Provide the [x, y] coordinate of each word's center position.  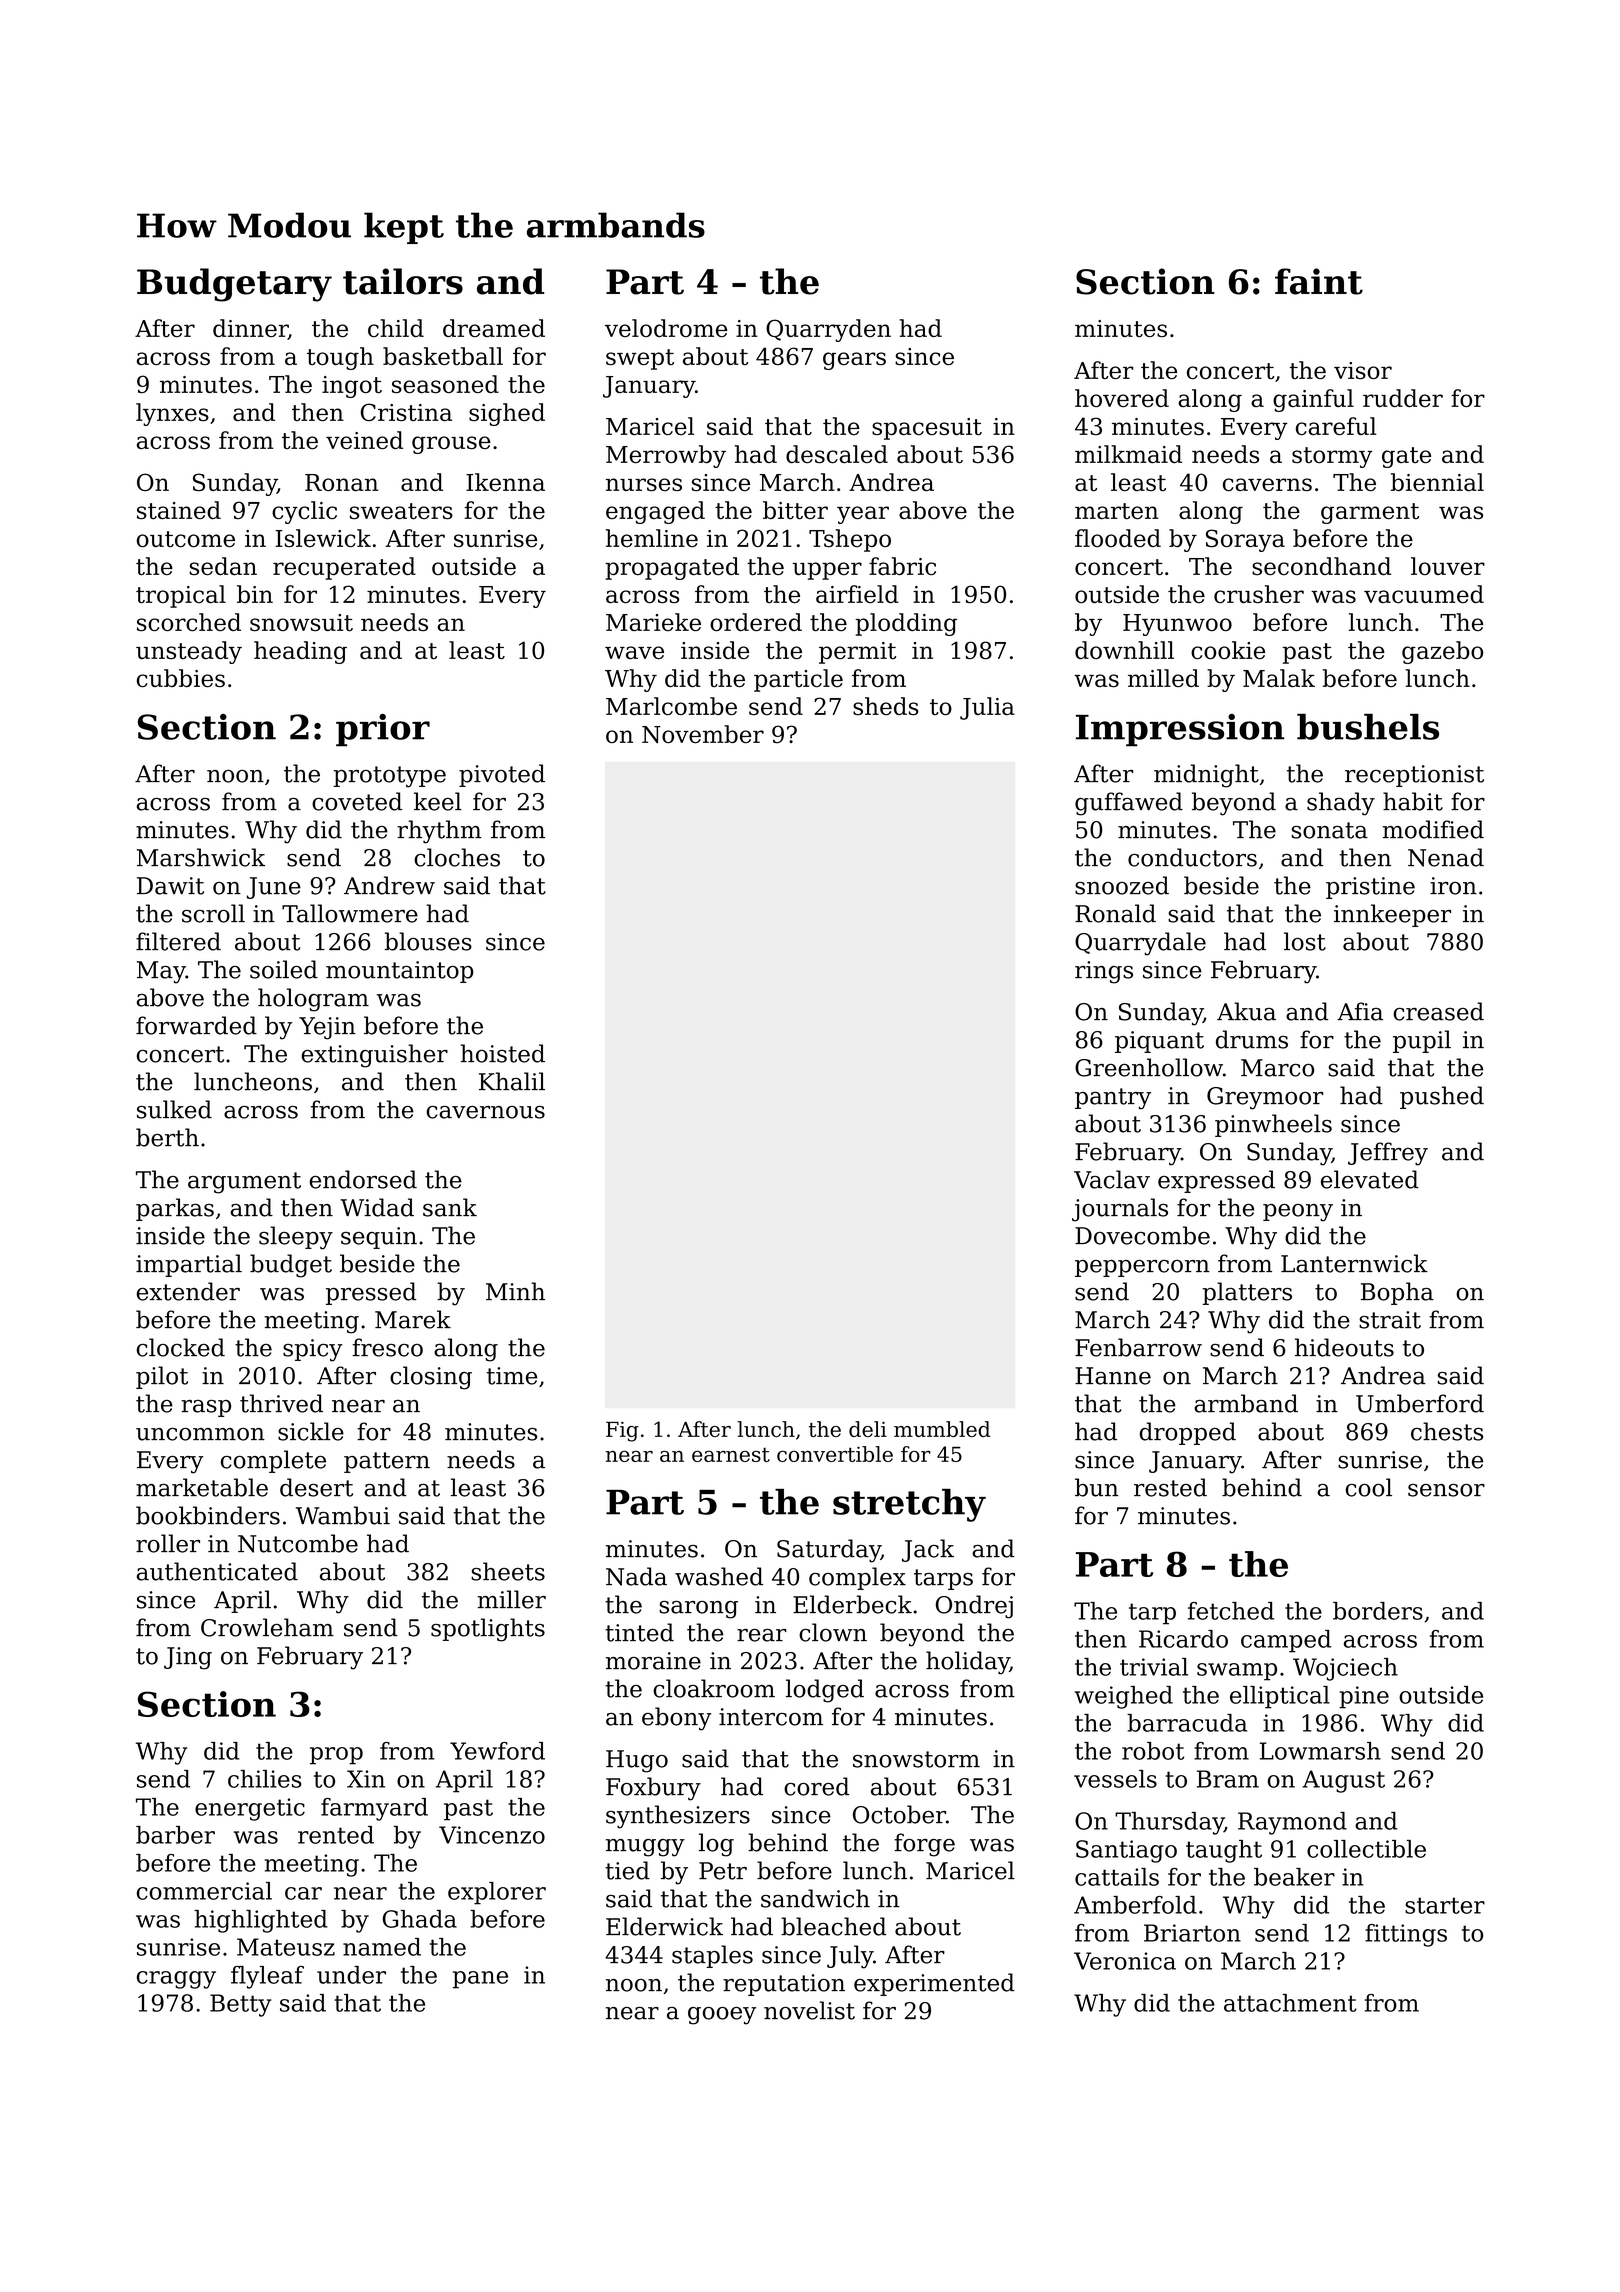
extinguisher [374, 1056]
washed [719, 1576]
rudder [1403, 398]
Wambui [343, 1515]
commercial [204, 1891]
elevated [1370, 1179]
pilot [162, 1377]
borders [1378, 1611]
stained [179, 510]
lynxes [172, 414]
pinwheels [1273, 1125]
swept [640, 359]
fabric [902, 566]
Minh [515, 1291]
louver [1448, 566]
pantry [1113, 1099]
